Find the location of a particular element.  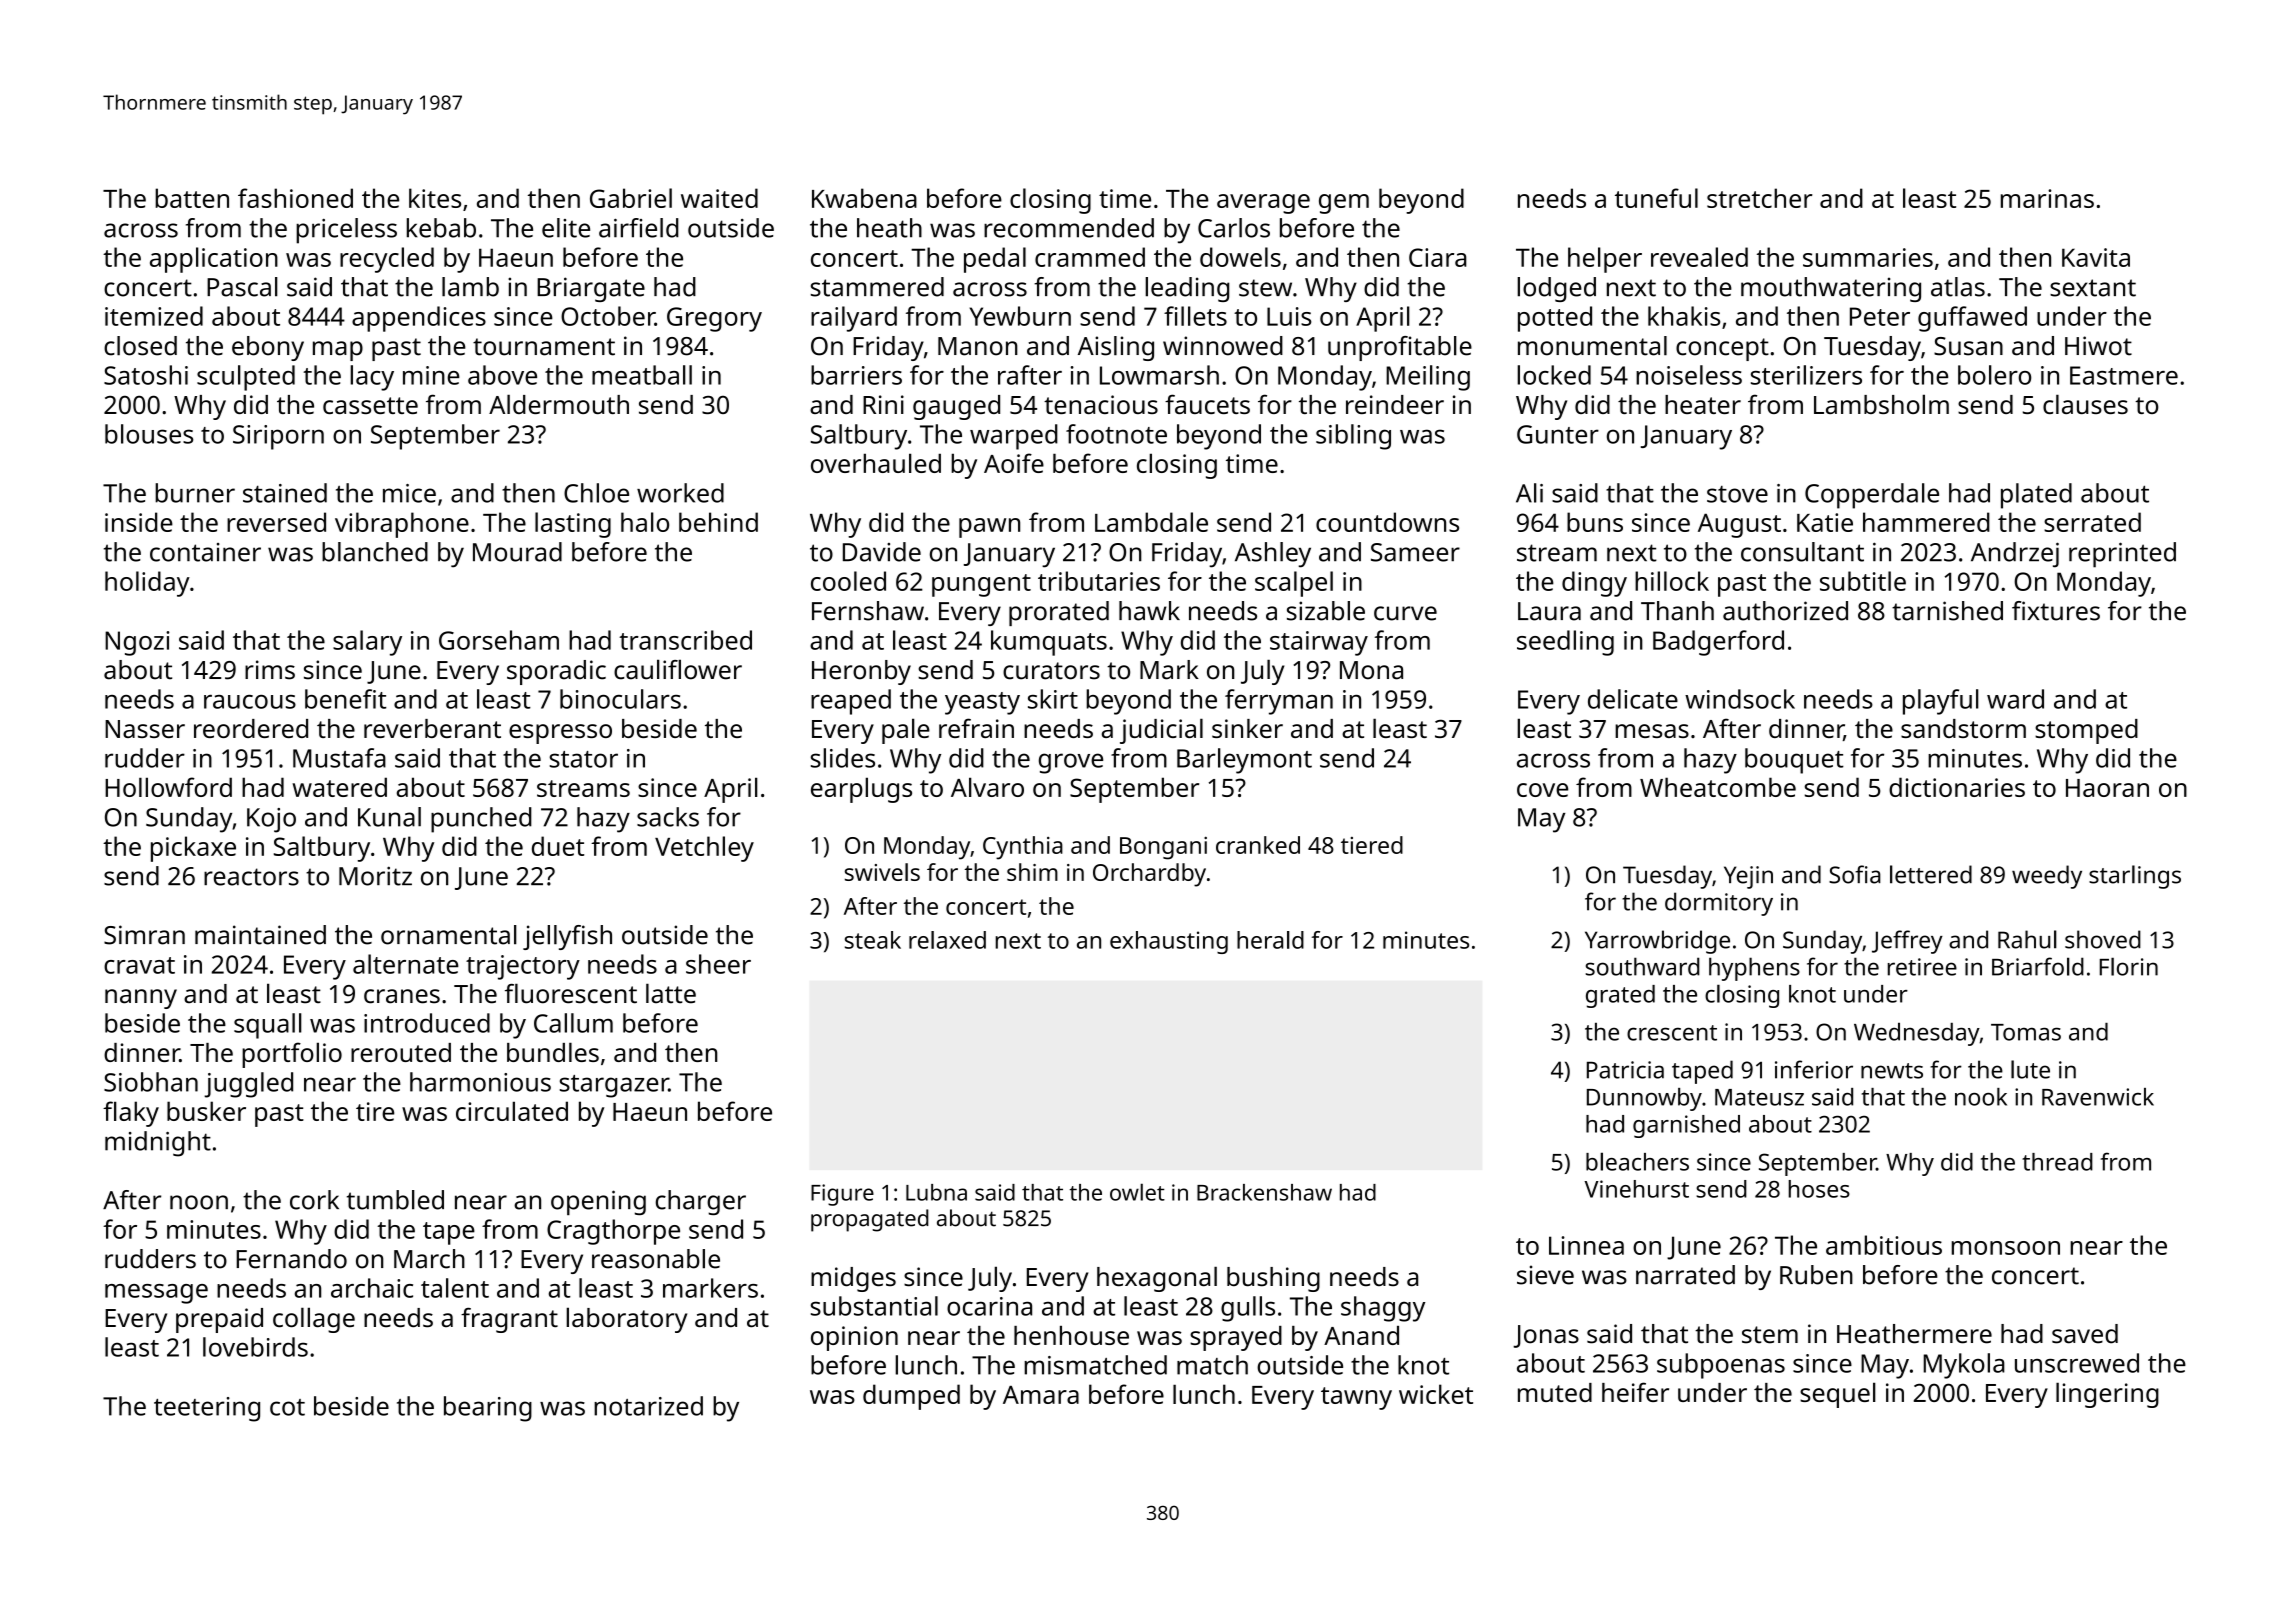

saved is located at coordinates (2085, 1334).
